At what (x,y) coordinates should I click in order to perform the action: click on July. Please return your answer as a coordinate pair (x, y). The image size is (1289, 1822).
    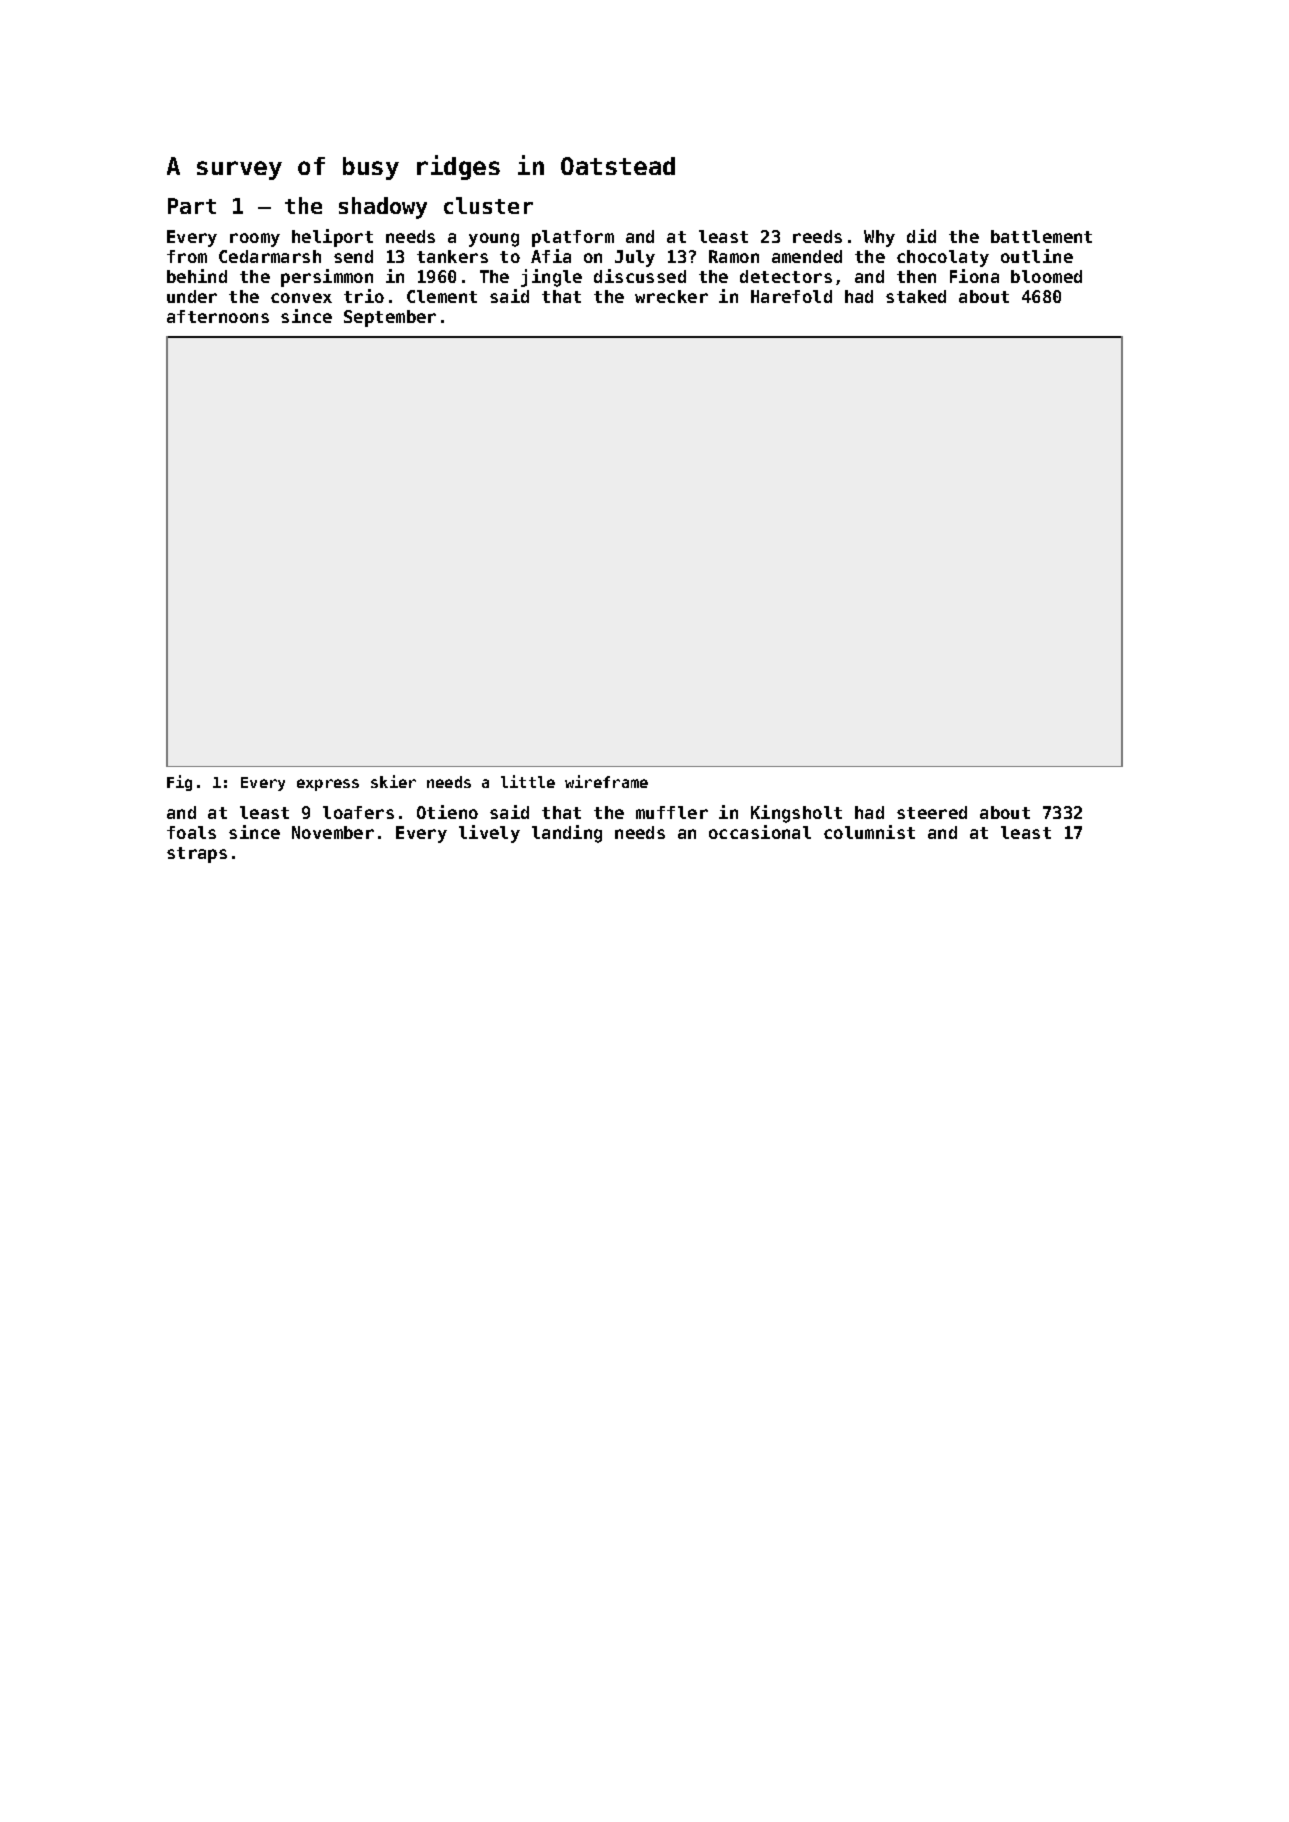
    Looking at the image, I should click on (635, 258).
